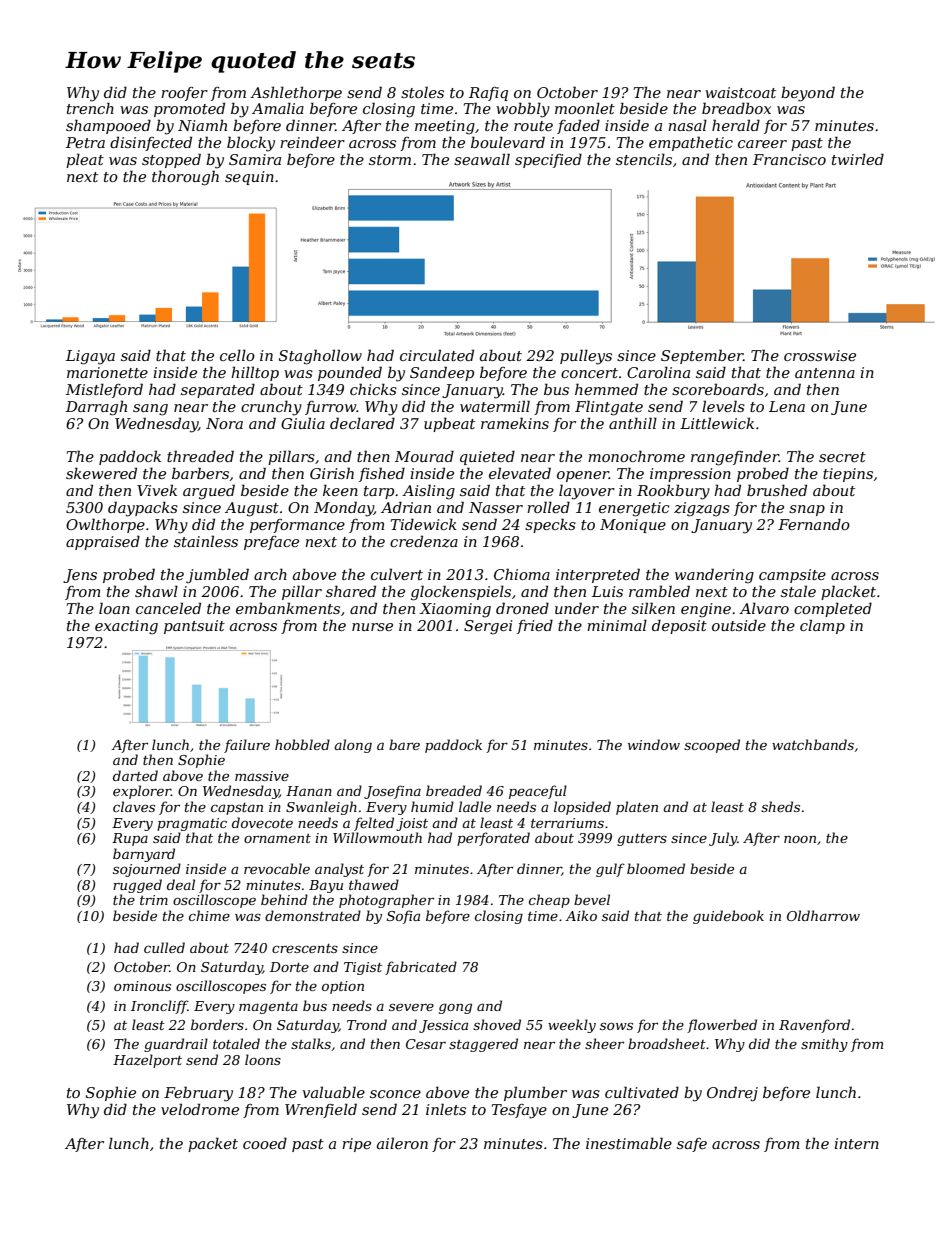  Describe the element at coordinates (249, 178) in the screenshot. I see `sequin` at that location.
